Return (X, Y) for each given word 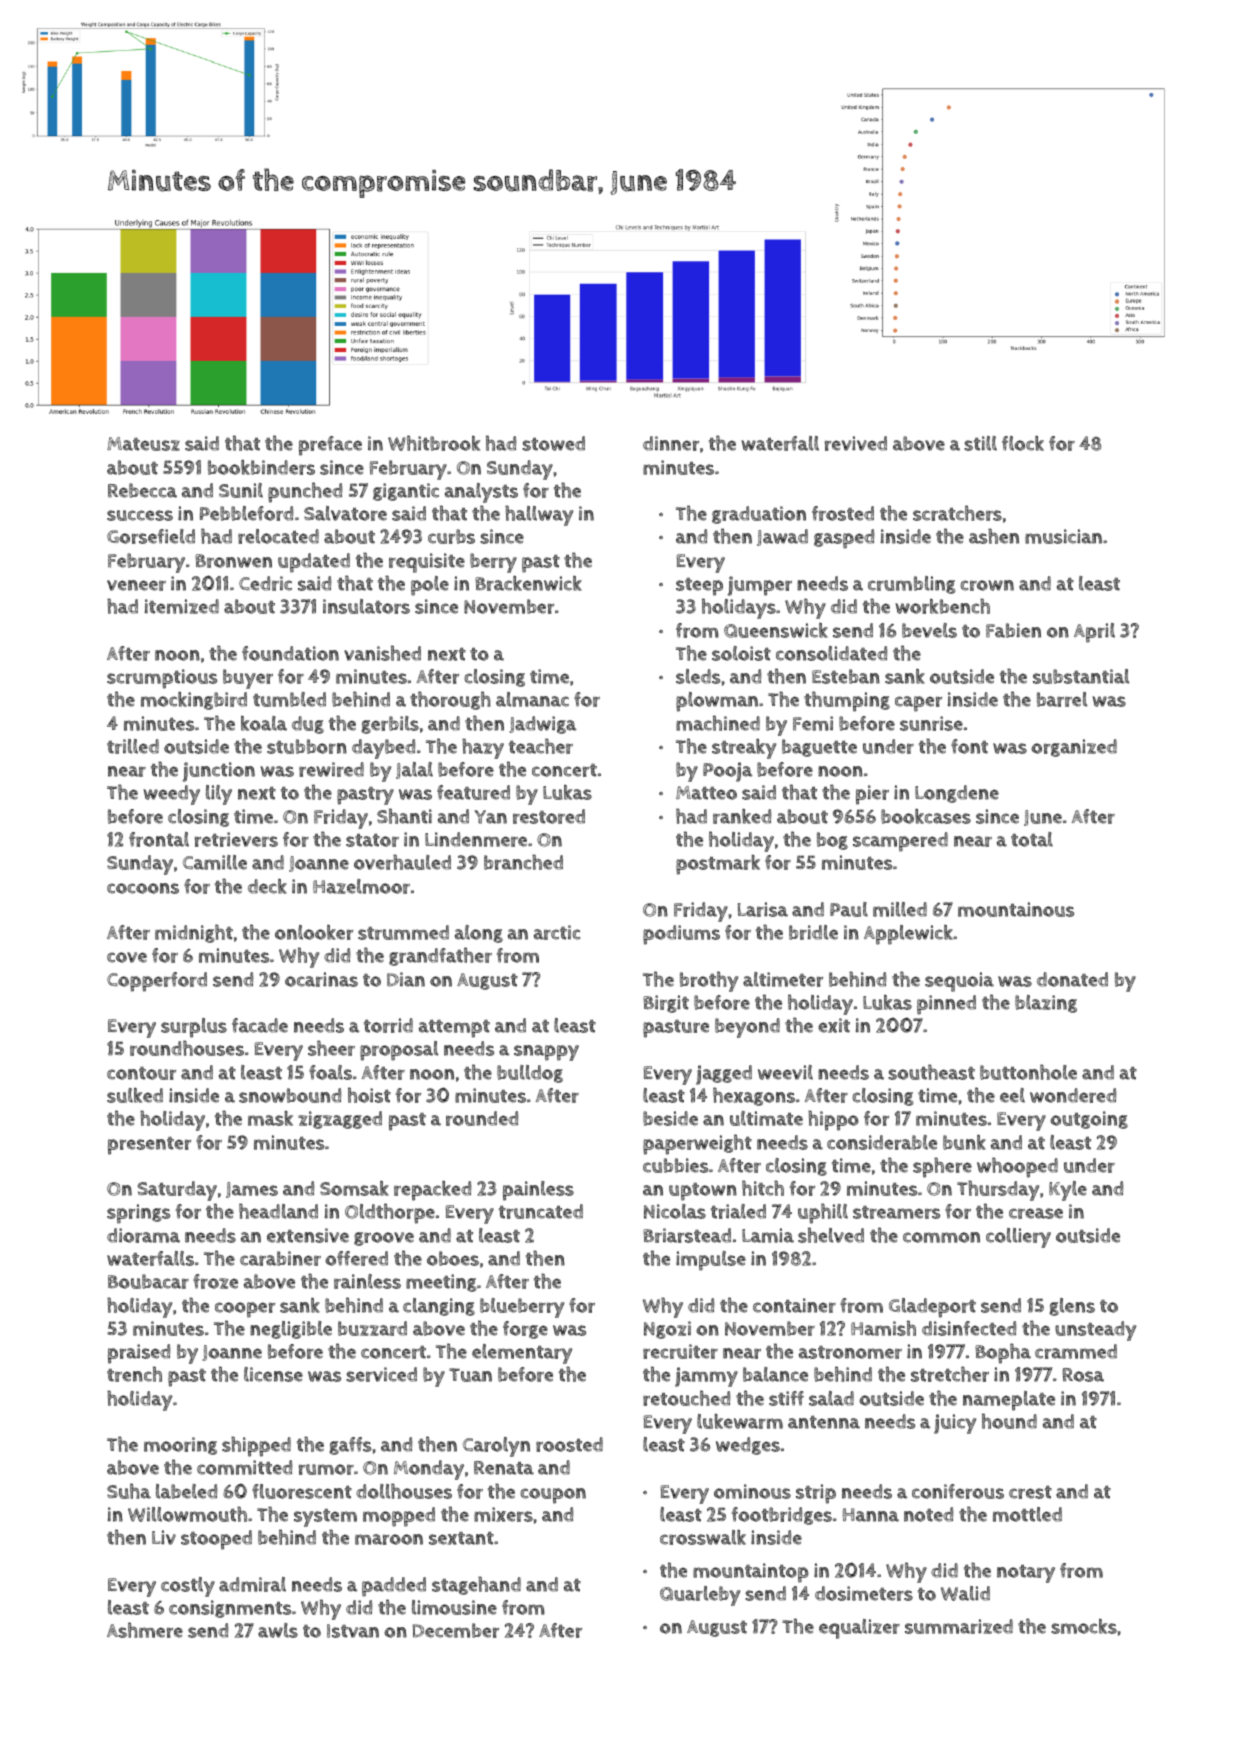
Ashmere (145, 1630)
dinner (671, 443)
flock (1023, 443)
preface (330, 446)
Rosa (1083, 1375)
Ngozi (667, 1330)
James (252, 1190)
